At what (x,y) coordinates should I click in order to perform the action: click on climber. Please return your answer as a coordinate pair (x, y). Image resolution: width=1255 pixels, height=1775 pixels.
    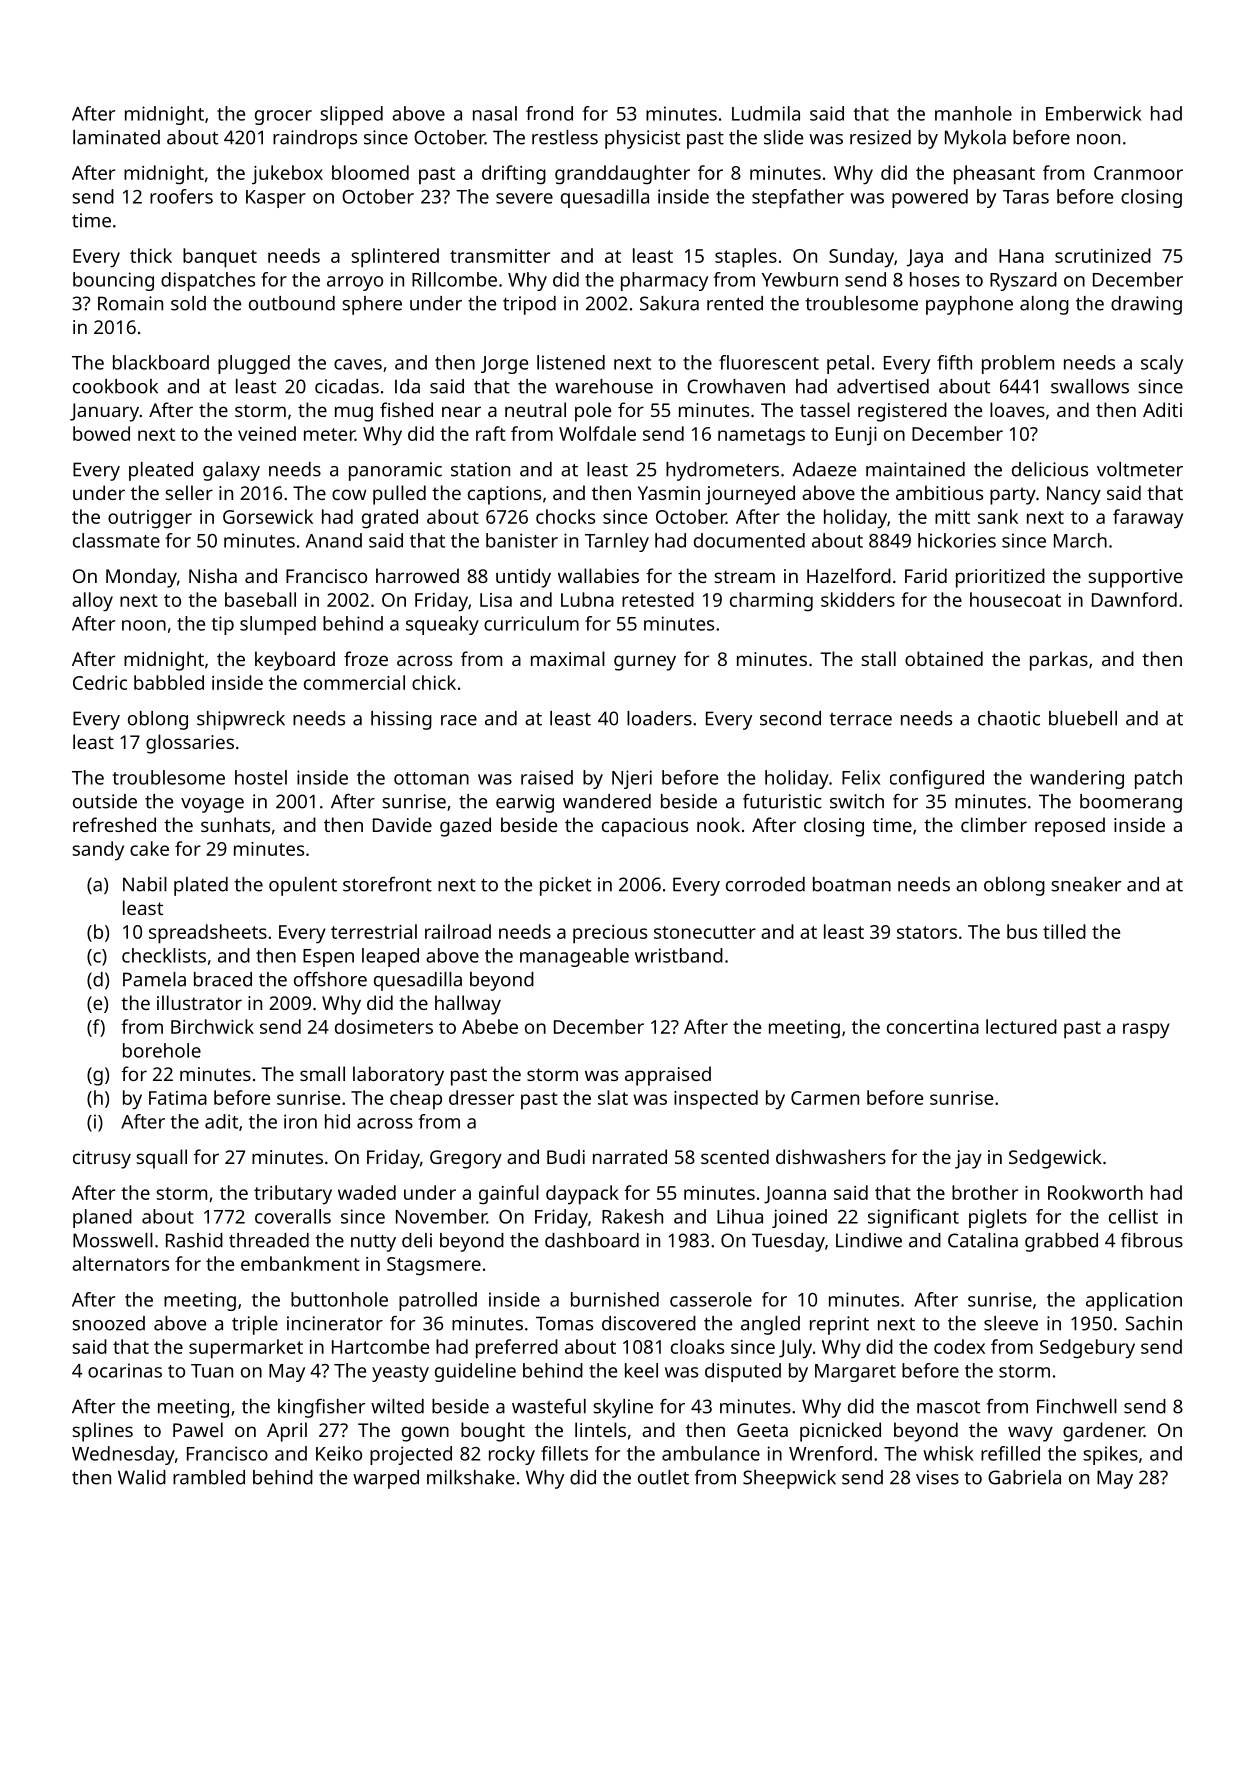
    Looking at the image, I should click on (994, 824).
